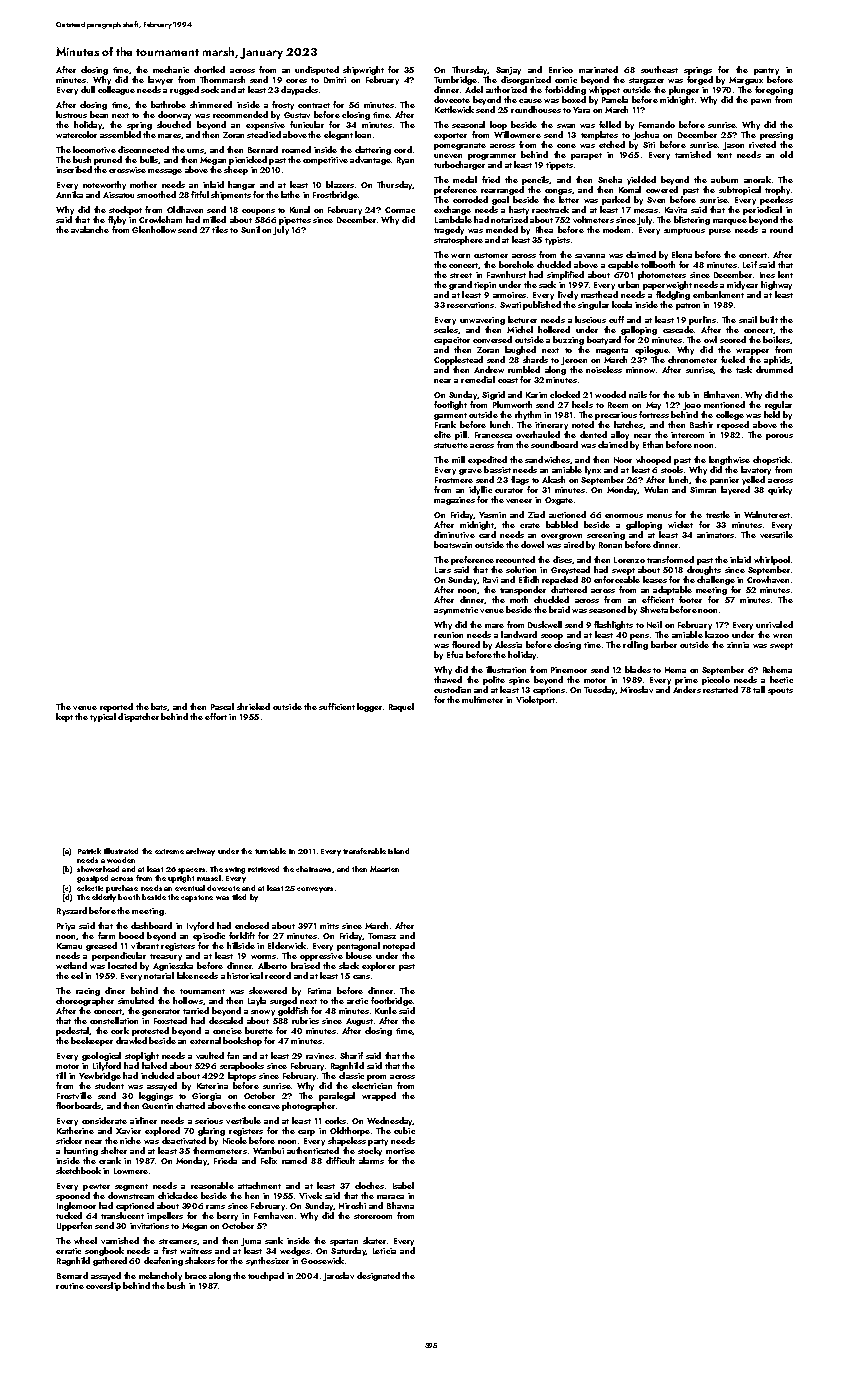  I want to click on held, so click(772, 414).
